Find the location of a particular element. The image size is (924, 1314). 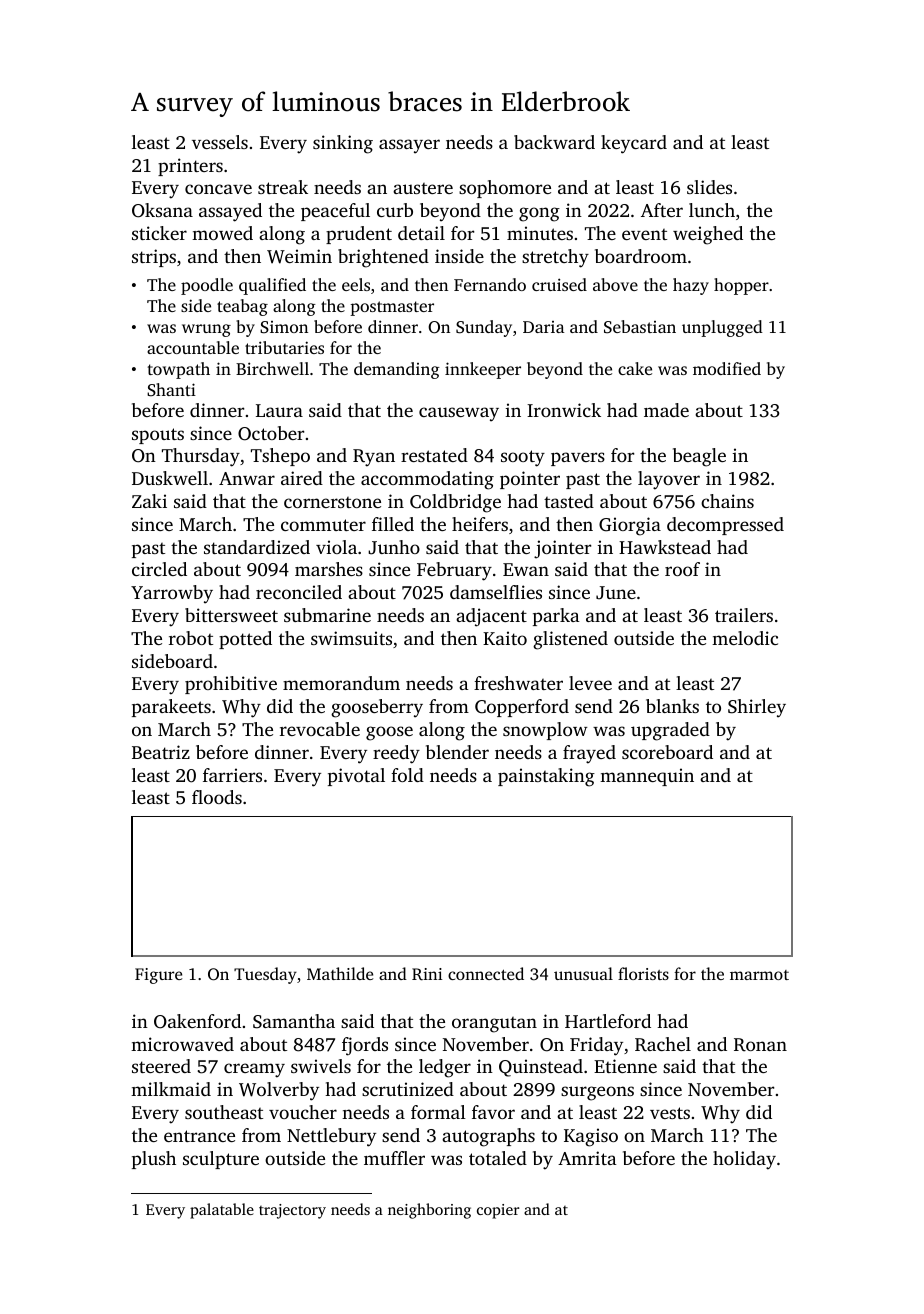

prohibitive is located at coordinates (231, 685).
